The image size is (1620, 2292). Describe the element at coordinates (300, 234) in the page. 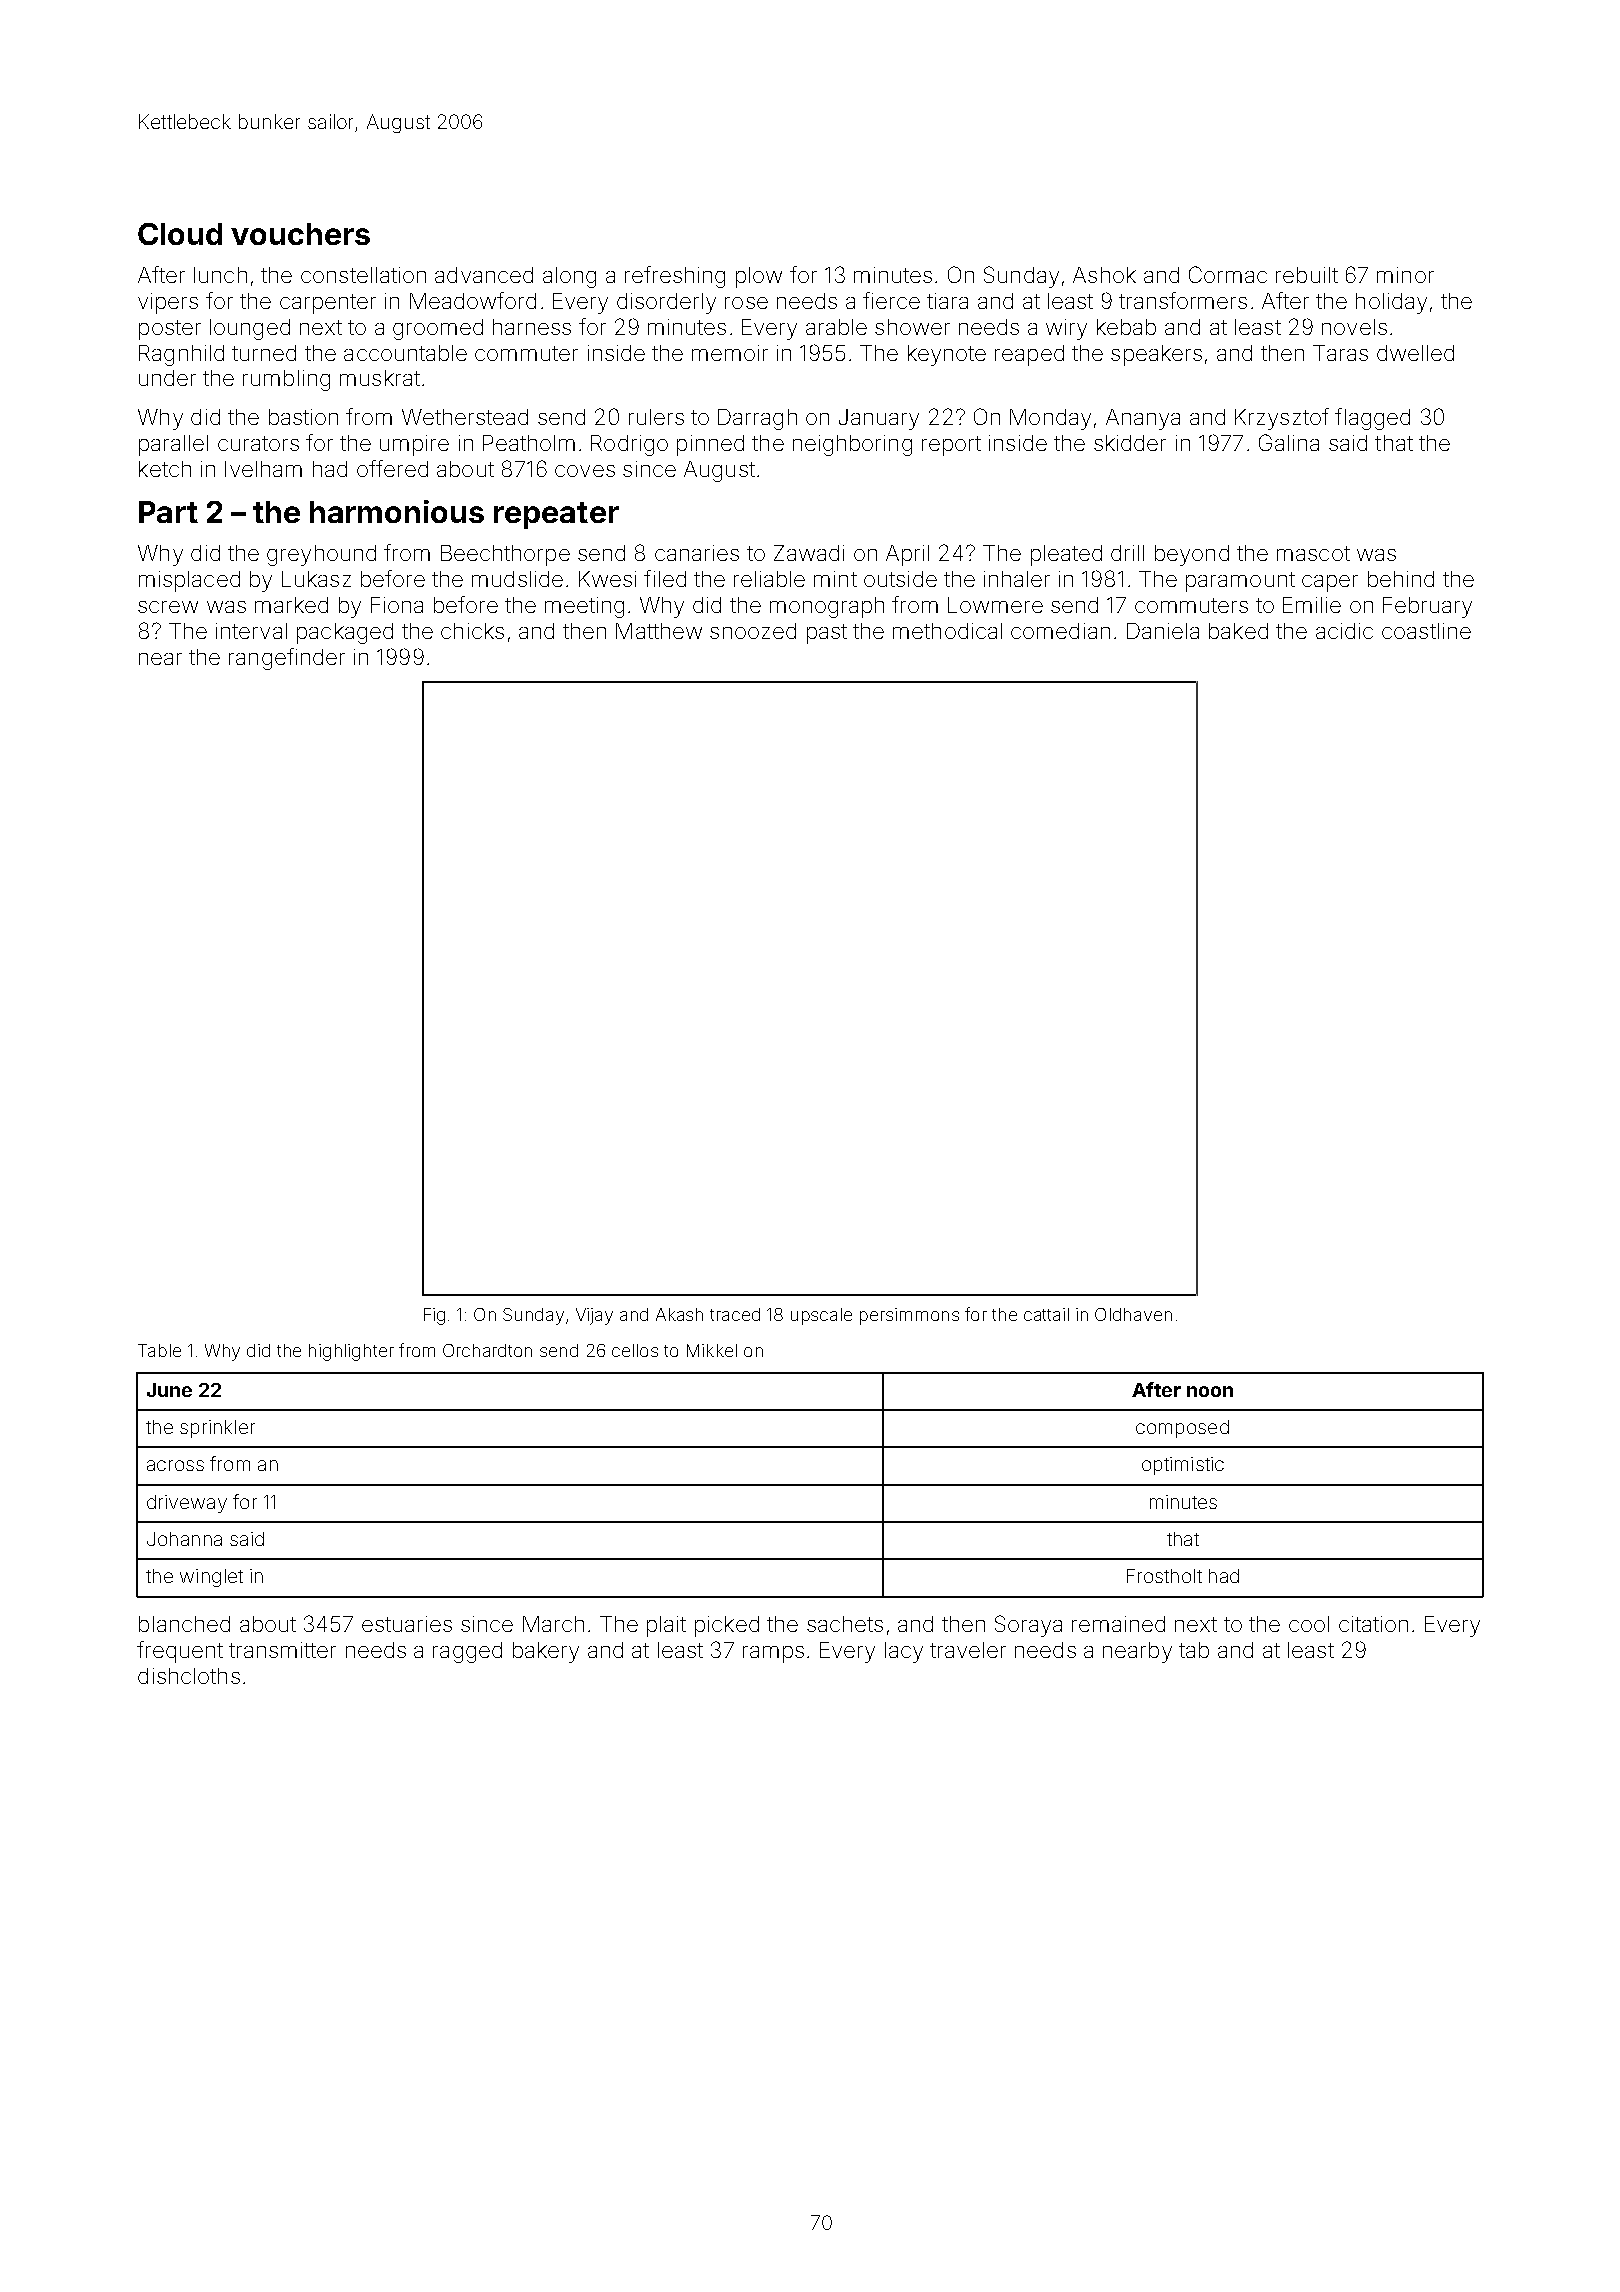

I see `vouchers` at that location.
